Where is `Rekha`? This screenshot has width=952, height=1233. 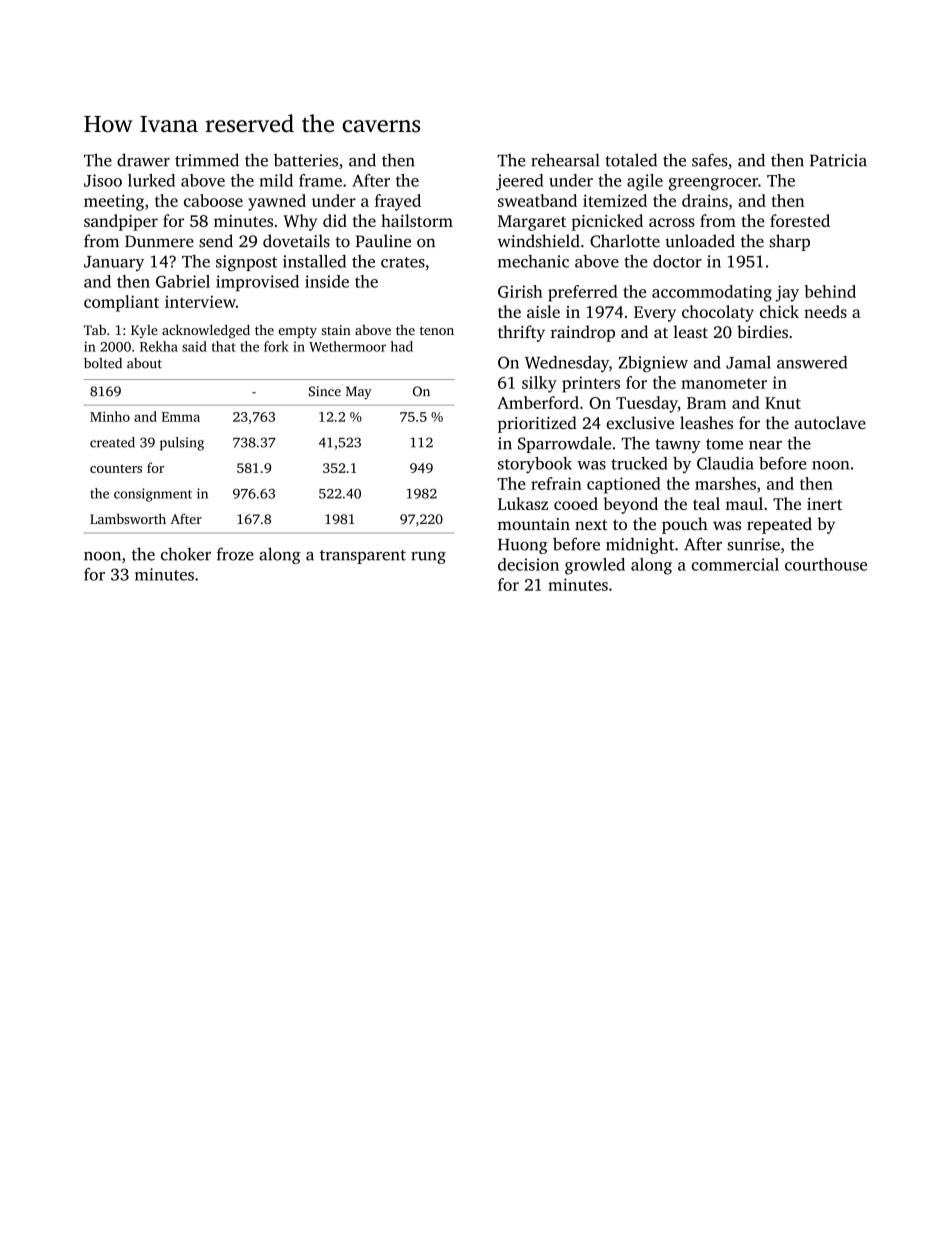 Rekha is located at coordinates (159, 346).
